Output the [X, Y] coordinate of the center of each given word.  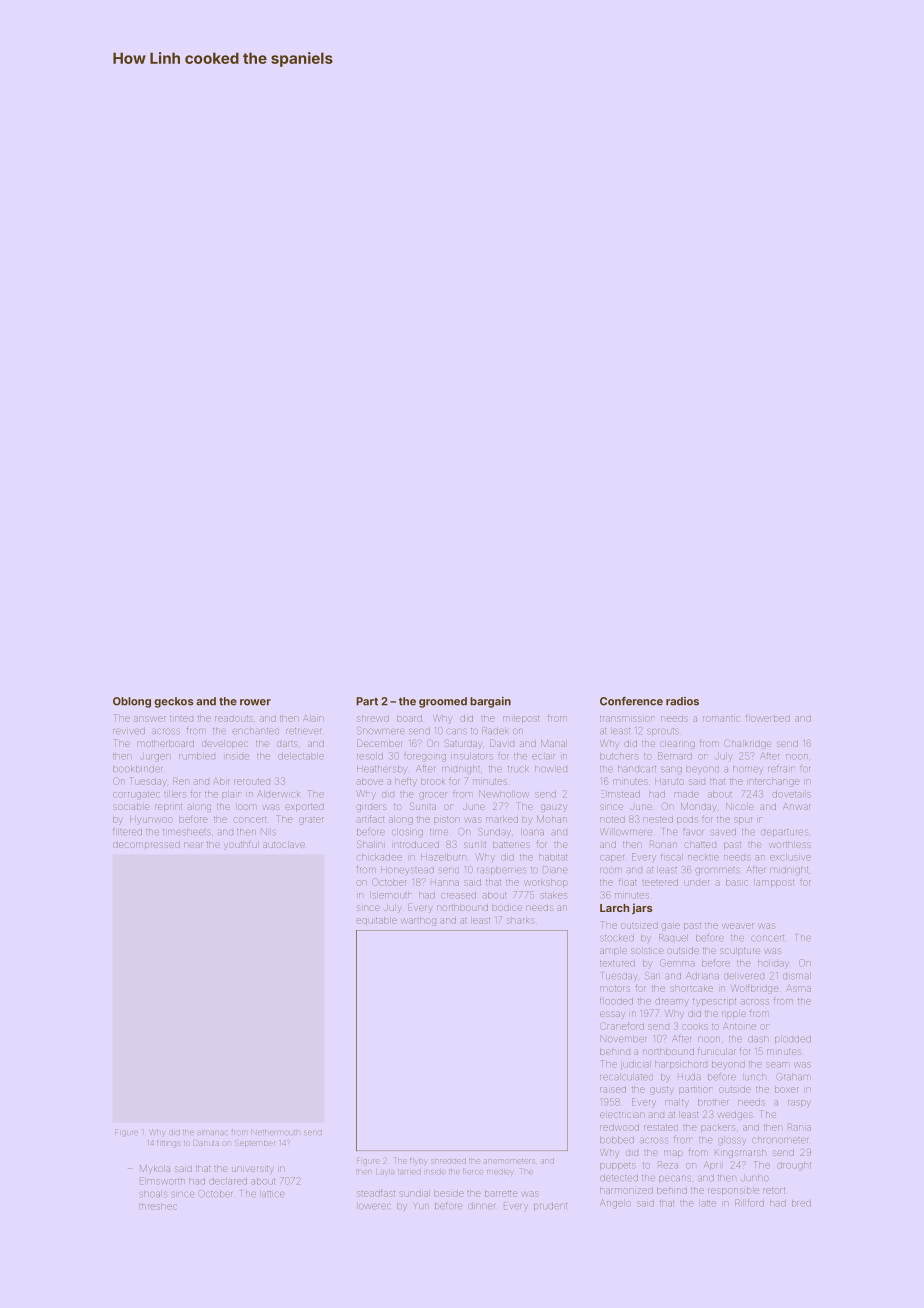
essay [612, 1016]
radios [682, 701]
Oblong [132, 702]
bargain [490, 702]
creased [458, 896]
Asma [799, 989]
